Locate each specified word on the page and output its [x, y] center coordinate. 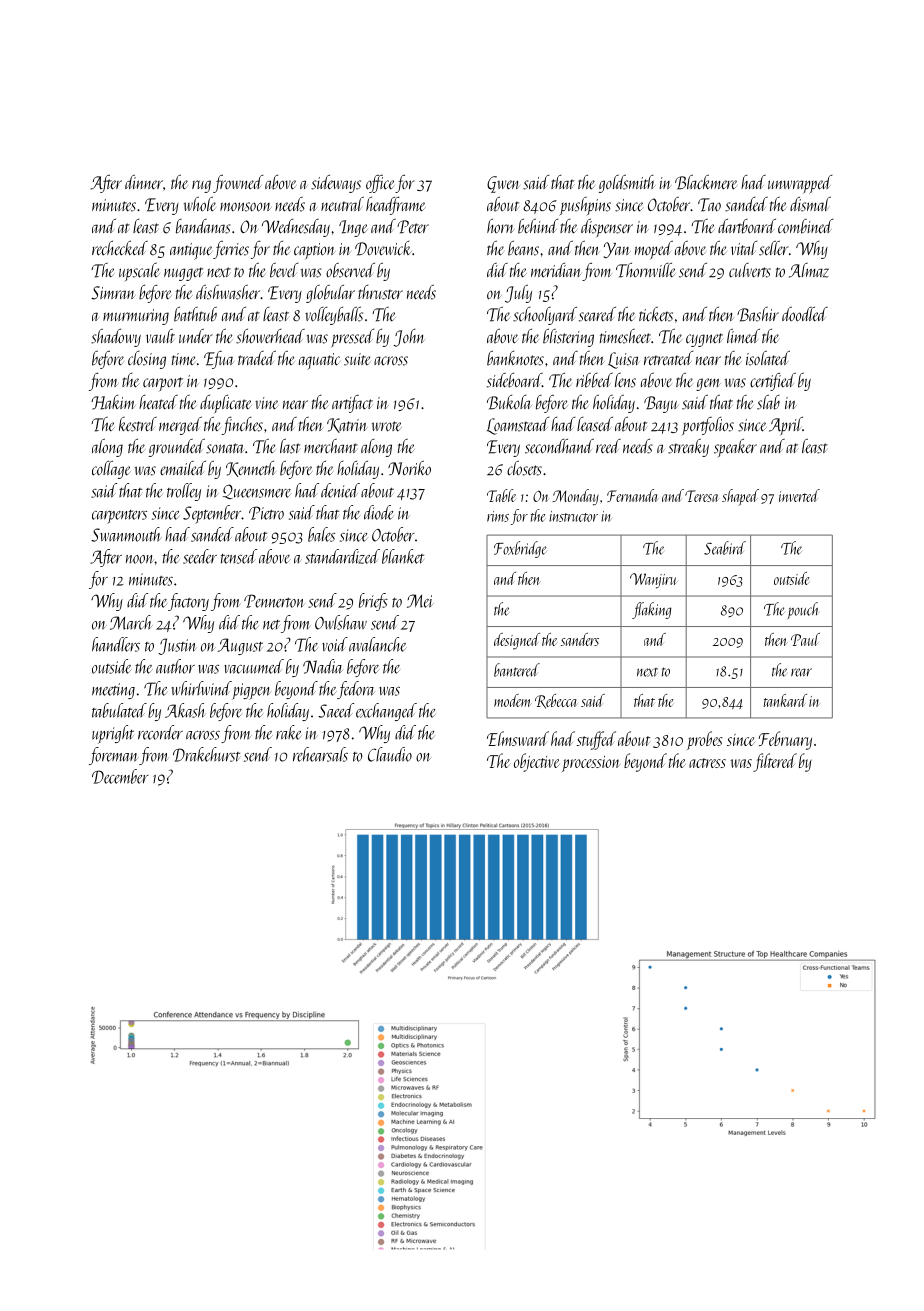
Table [501, 495]
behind [538, 226]
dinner [144, 182]
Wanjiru [653, 581]
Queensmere [257, 491]
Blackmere [706, 182]
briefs [373, 602]
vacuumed [254, 666]
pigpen [251, 691]
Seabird [725, 548]
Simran [113, 293]
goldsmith [627, 184]
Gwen [503, 184]
